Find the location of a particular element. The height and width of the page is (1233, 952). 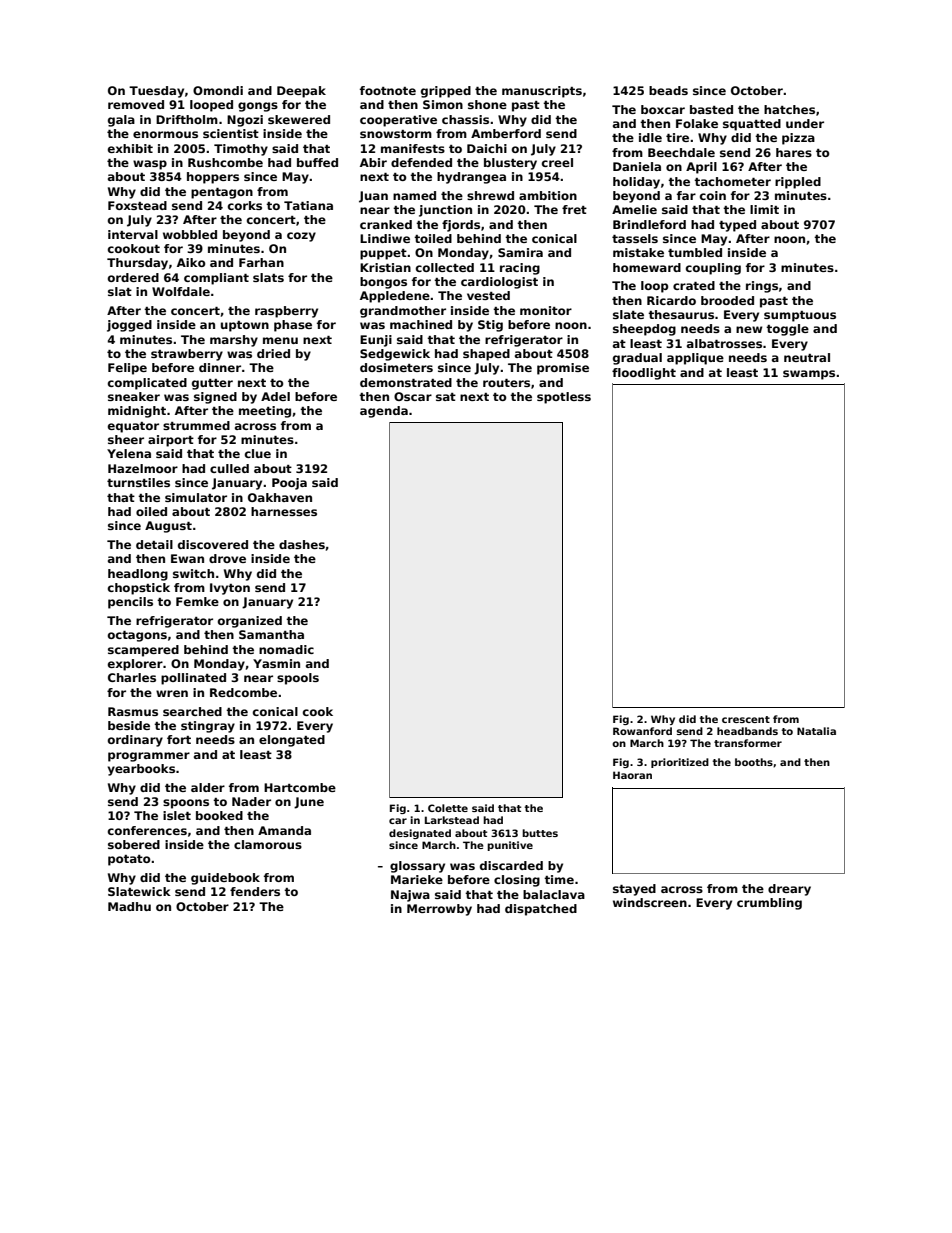

spools is located at coordinates (298, 679).
